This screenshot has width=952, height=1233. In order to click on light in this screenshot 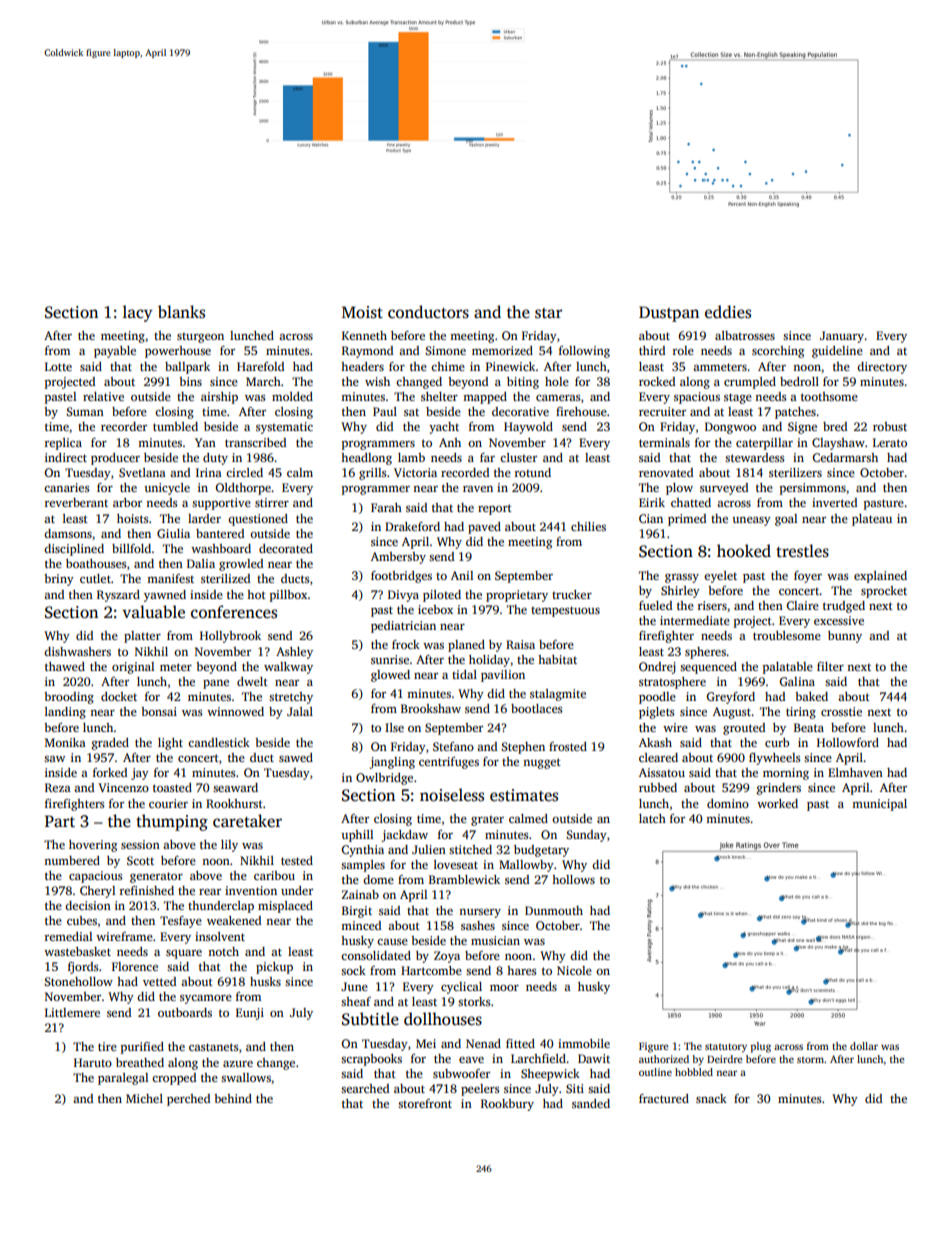, I will do `click(170, 744)`.
